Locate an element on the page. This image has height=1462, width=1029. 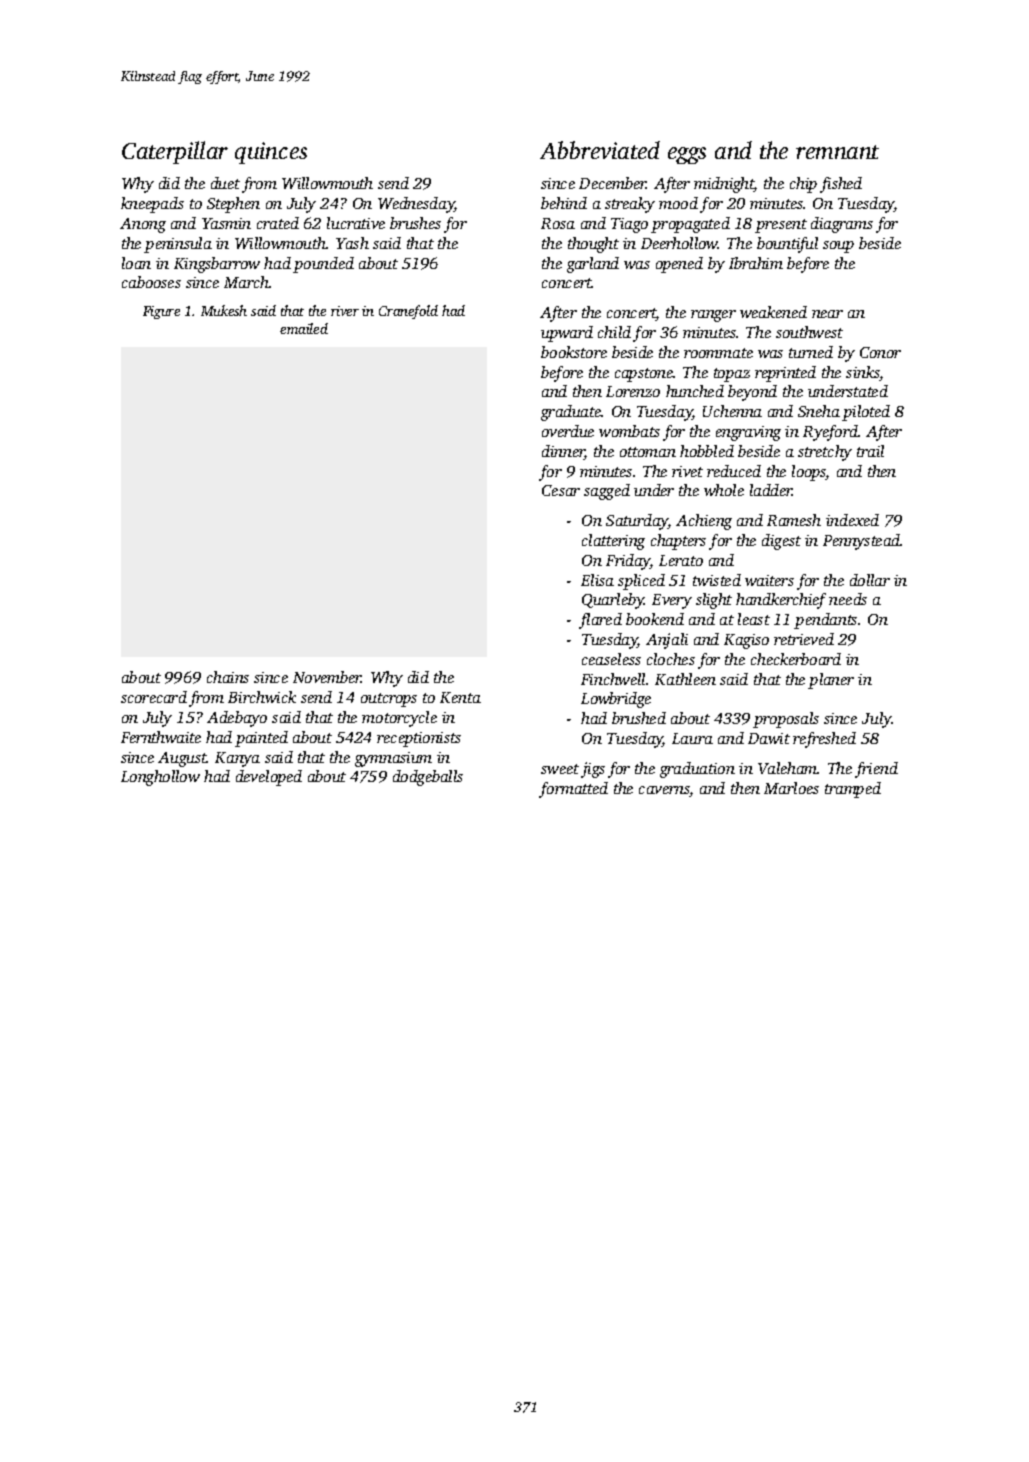
Longhollow is located at coordinates (160, 778).
